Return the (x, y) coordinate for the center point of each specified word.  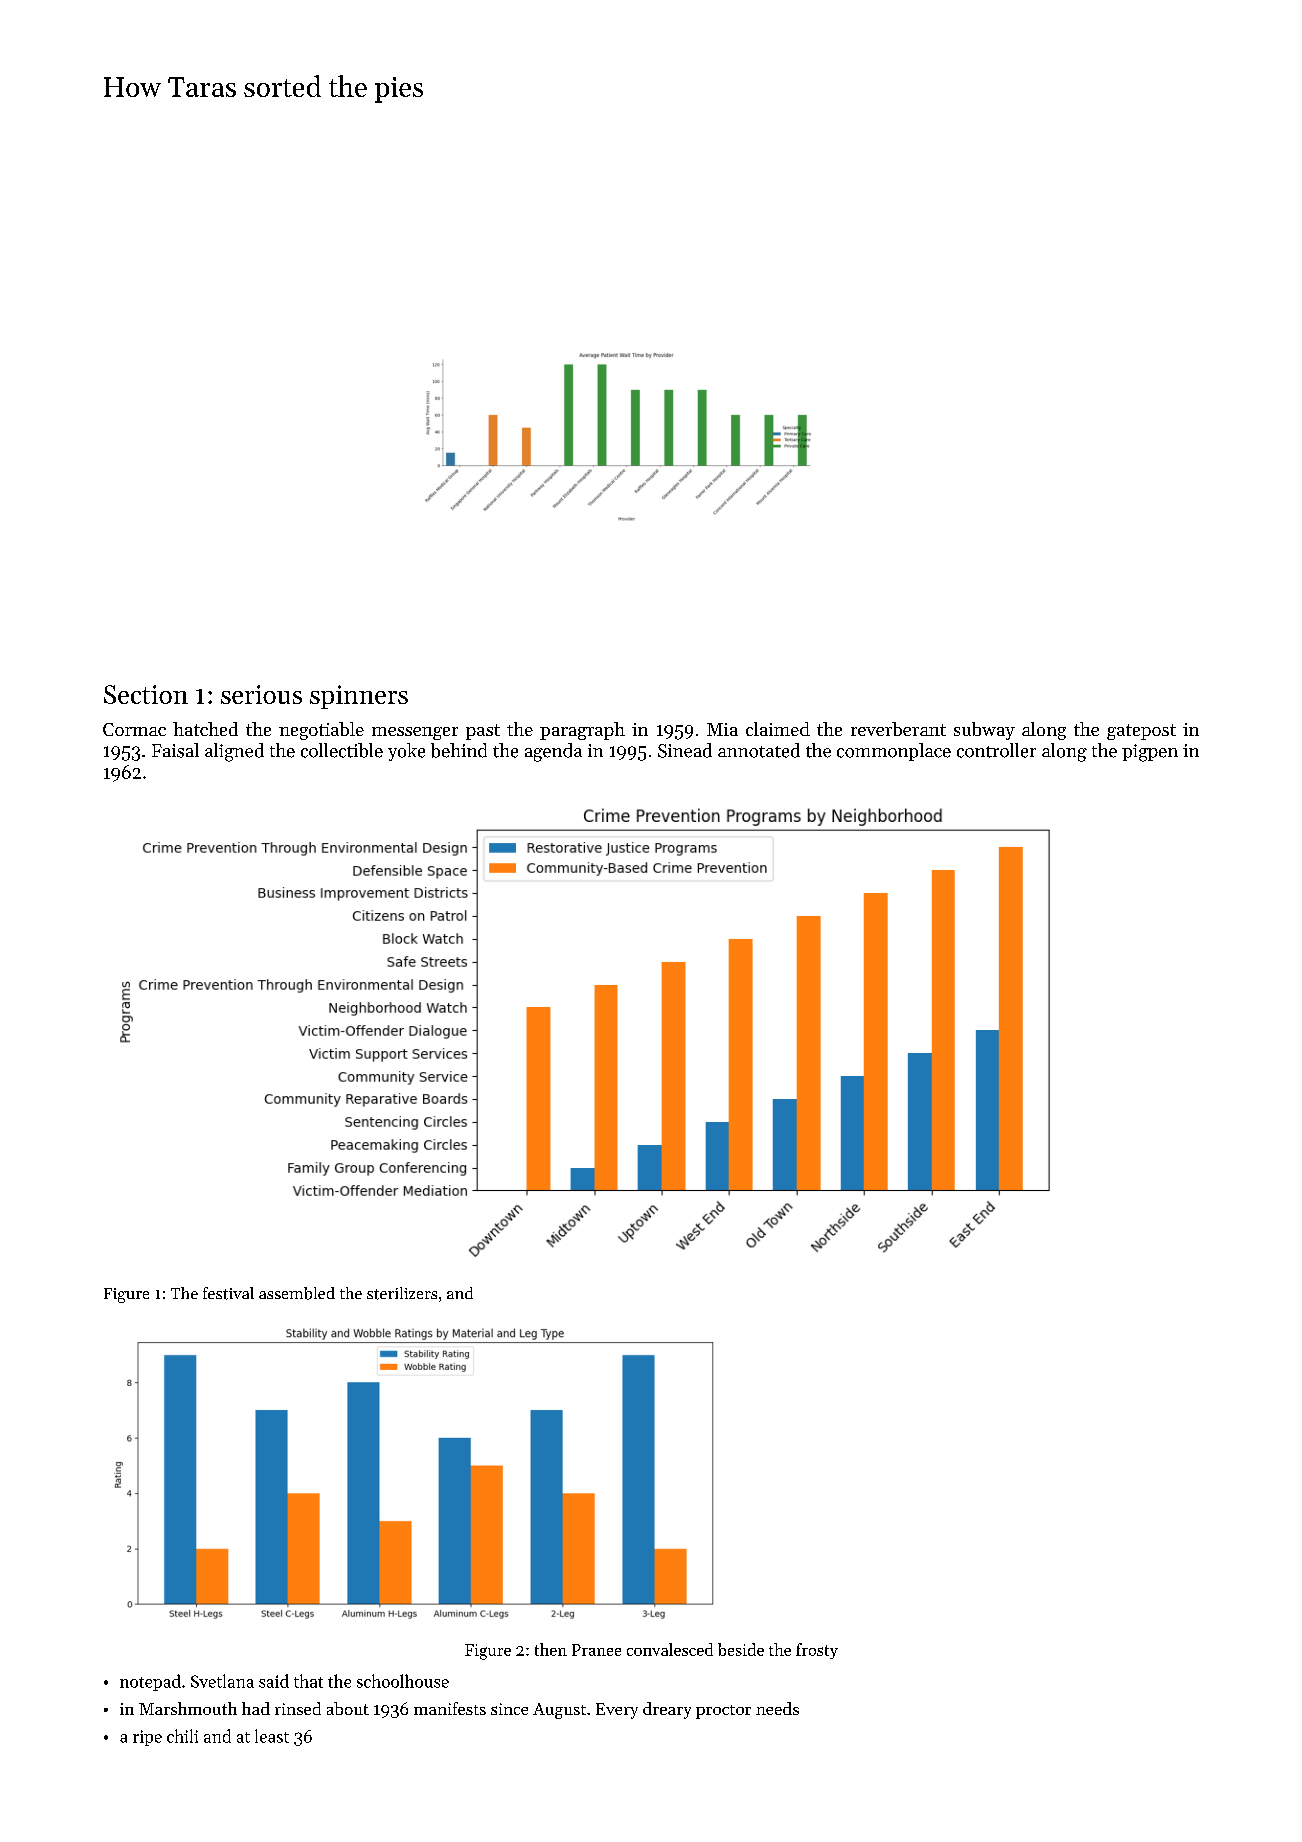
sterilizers (402, 1293)
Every (617, 1711)
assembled (297, 1293)
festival (228, 1293)
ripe (147, 1738)
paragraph (582, 731)
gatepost (1141, 732)
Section (146, 694)
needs (777, 1708)
